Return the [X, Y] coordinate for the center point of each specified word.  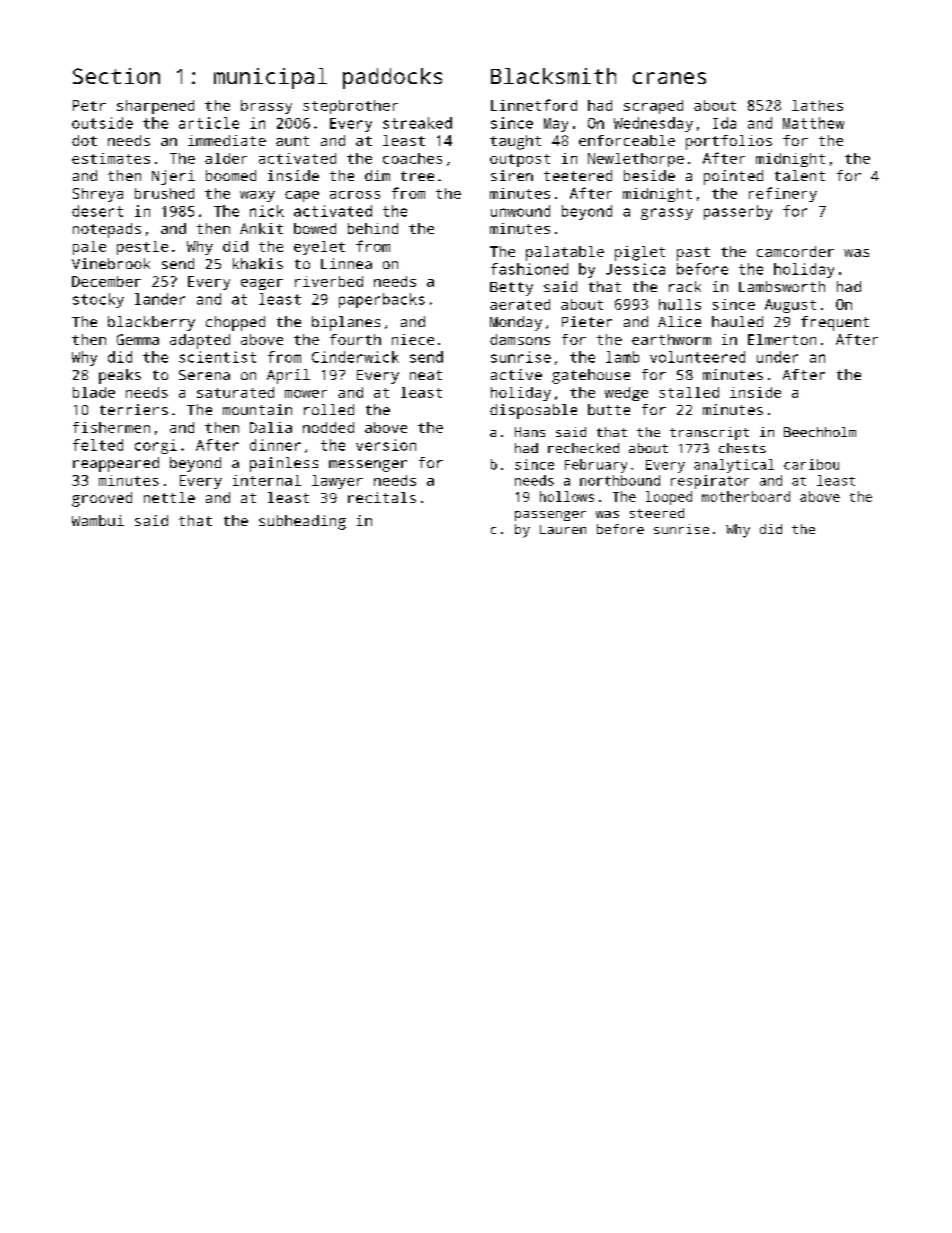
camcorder [795, 251]
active [516, 374]
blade [94, 392]
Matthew [813, 123]
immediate [227, 140]
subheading [302, 522]
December [106, 281]
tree [417, 176]
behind [373, 228]
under [777, 357]
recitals [382, 497]
